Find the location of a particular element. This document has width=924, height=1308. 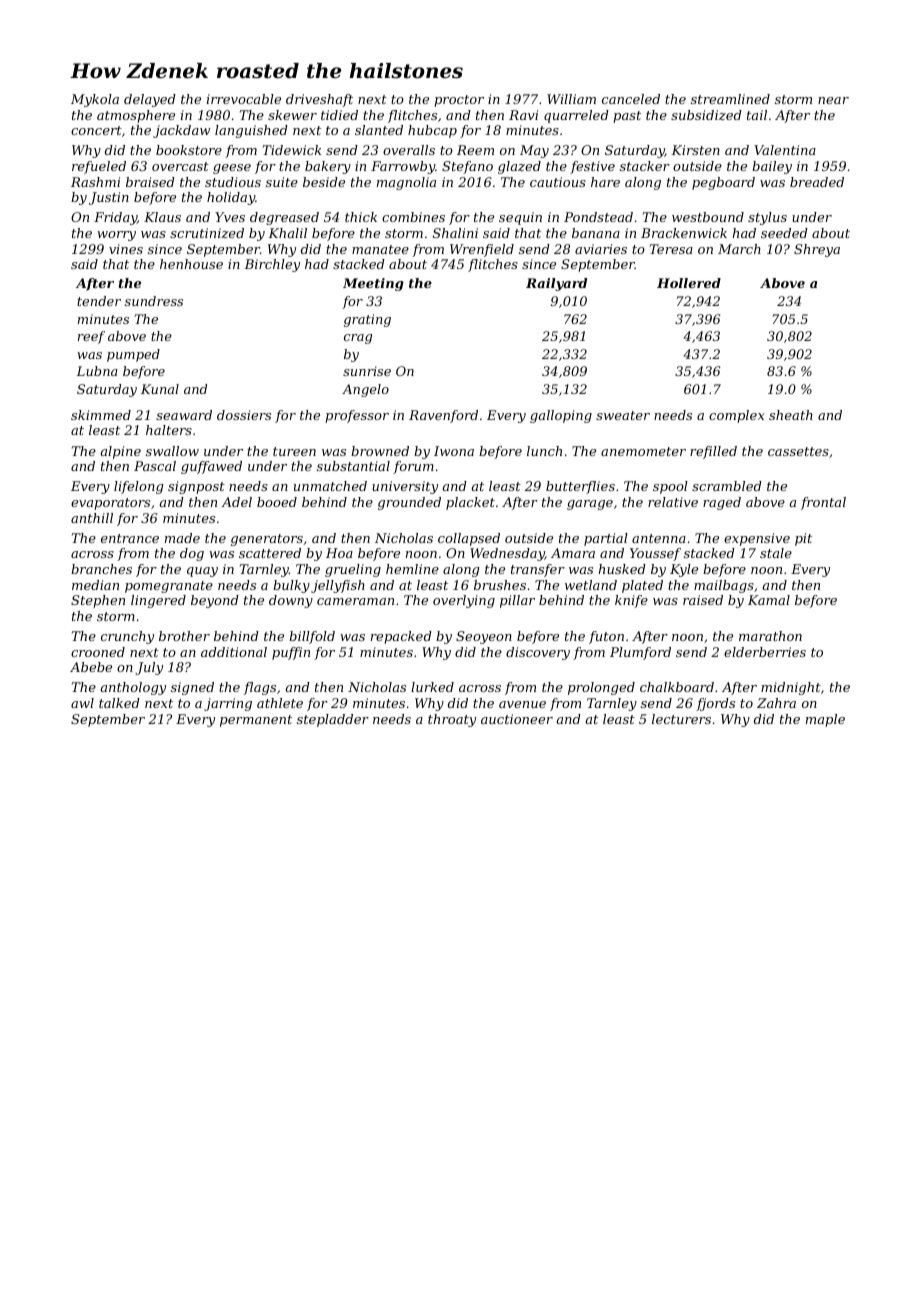

tender is located at coordinates (99, 301).
